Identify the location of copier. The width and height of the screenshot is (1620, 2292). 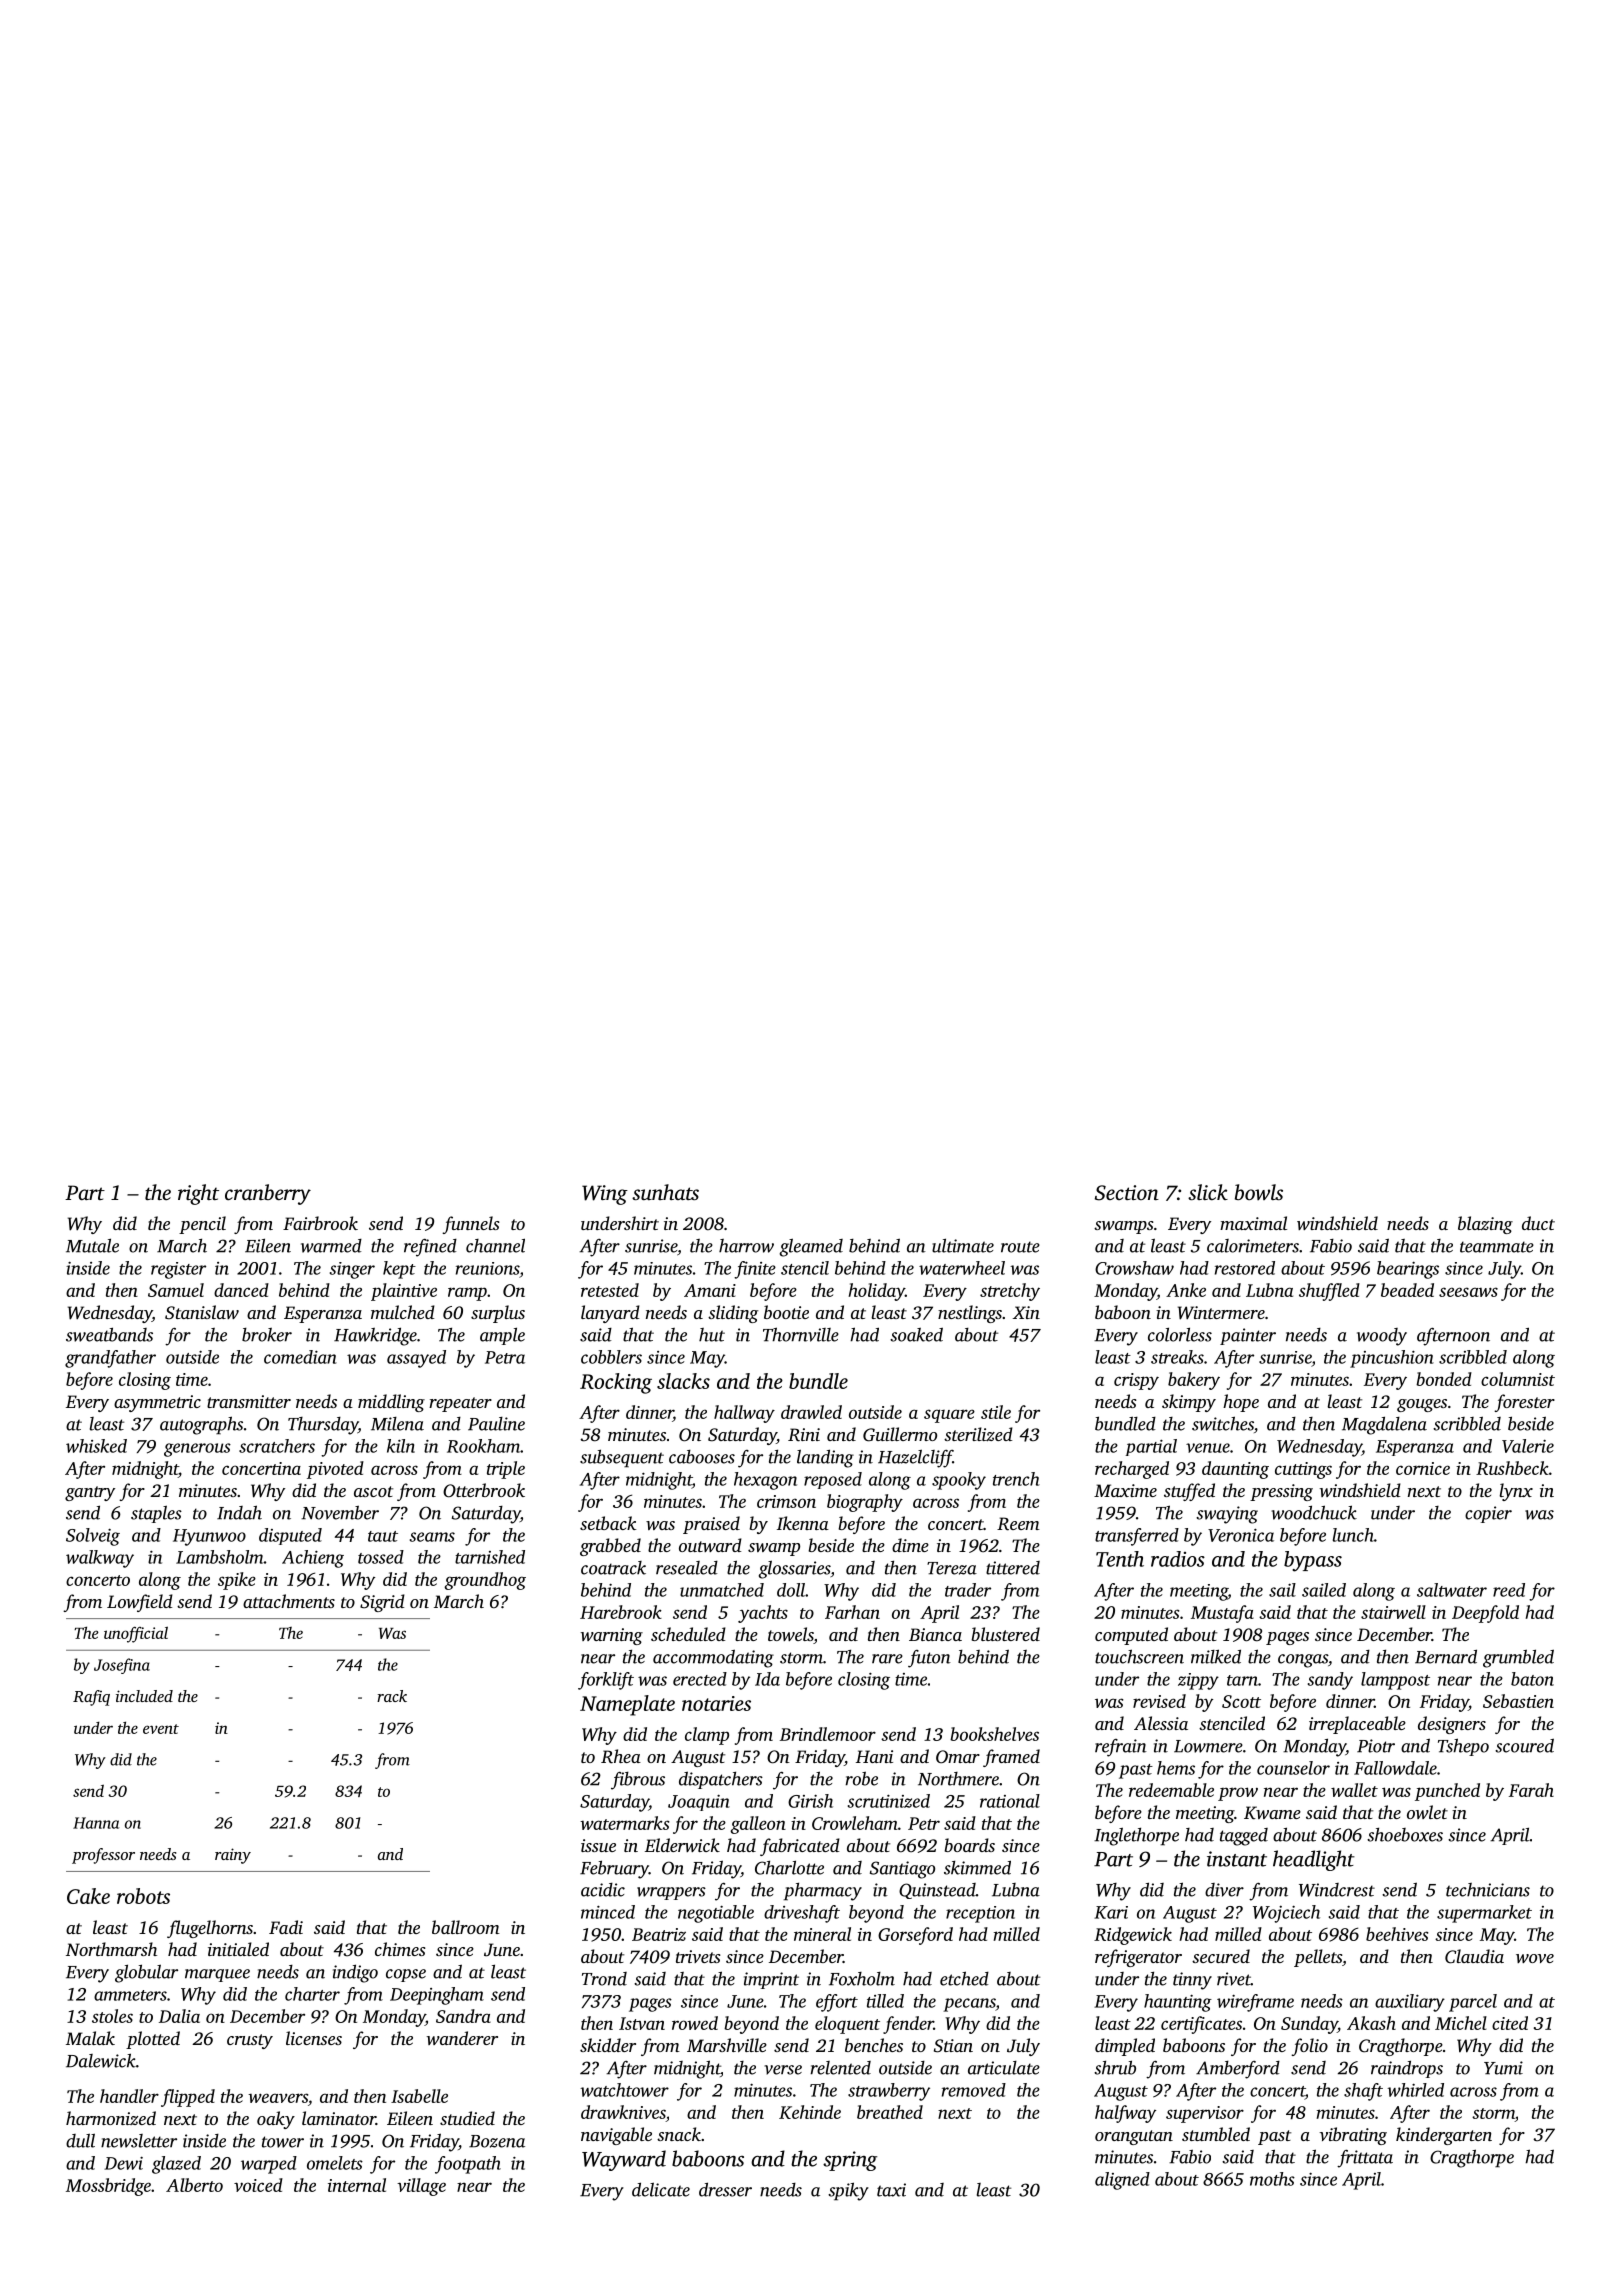
(1488, 1514).
